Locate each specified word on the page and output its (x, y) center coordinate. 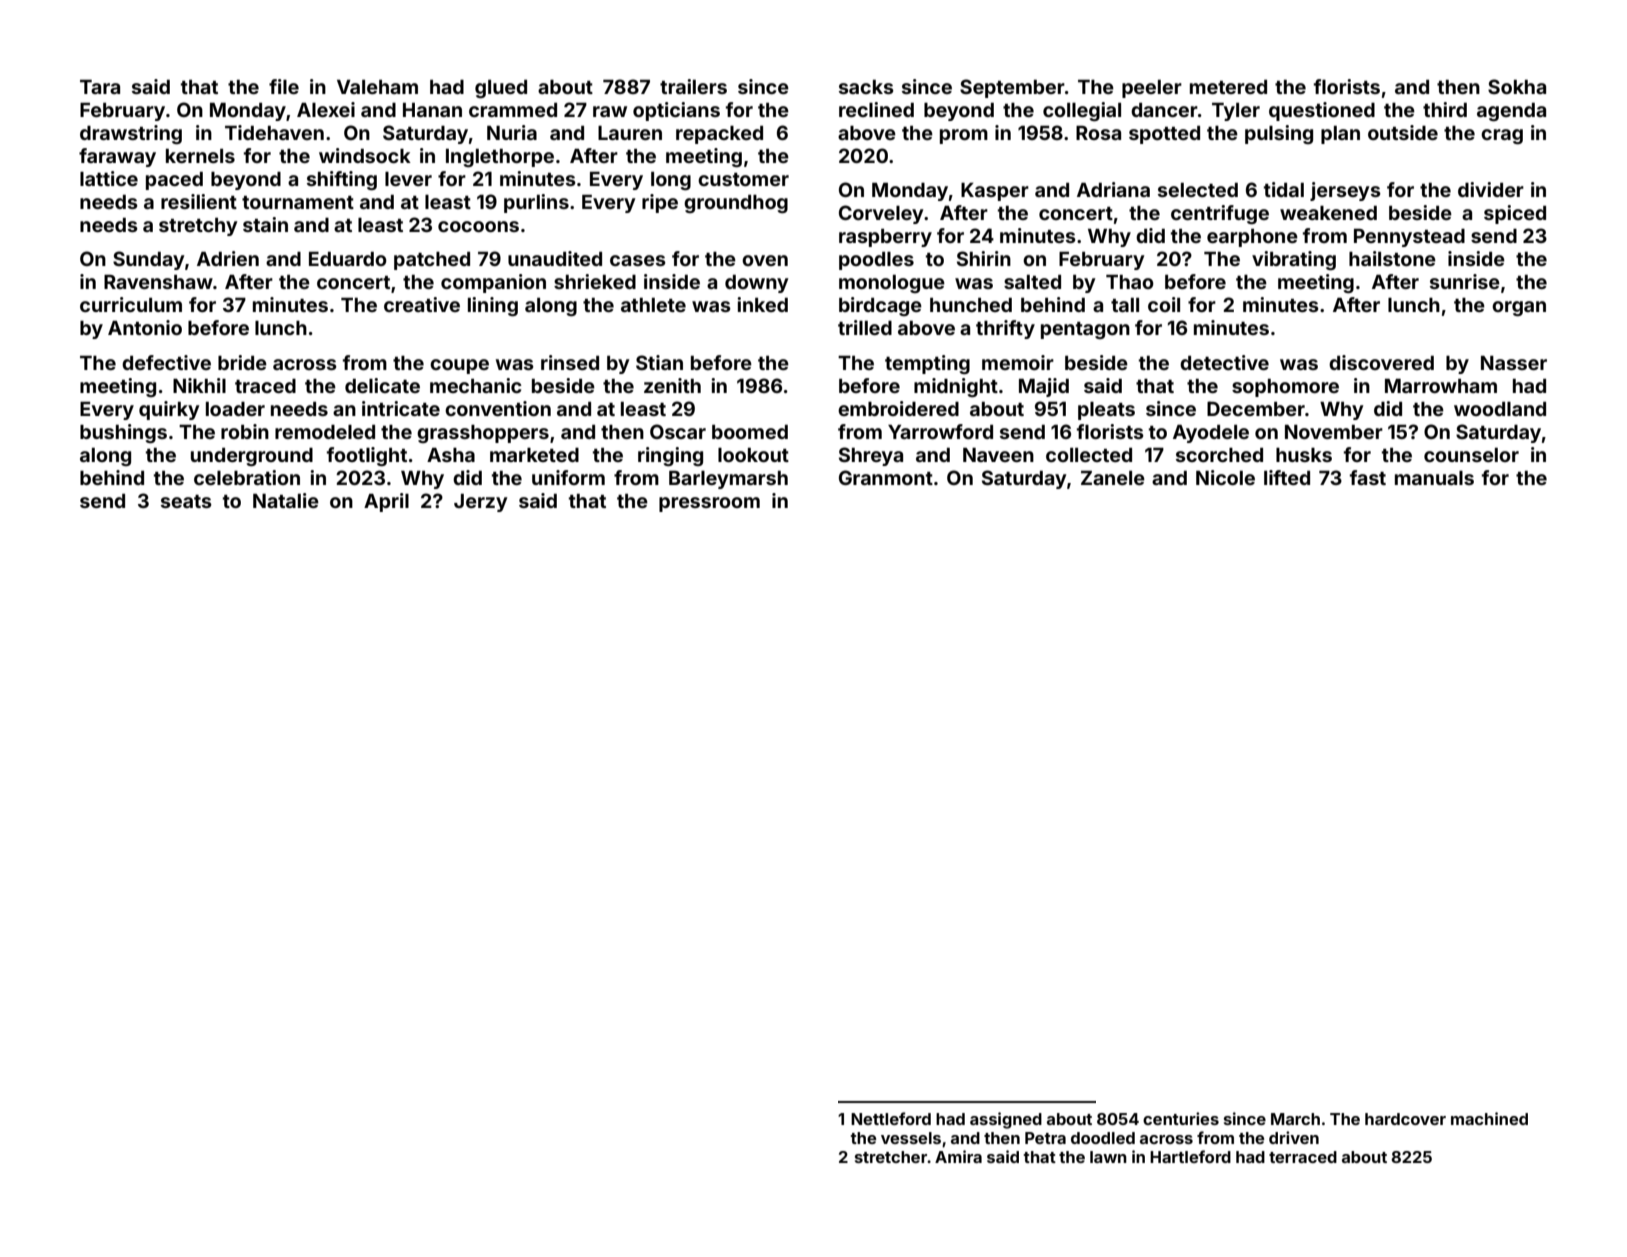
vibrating (1294, 260)
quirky (169, 410)
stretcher (891, 1157)
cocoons (478, 226)
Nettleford (891, 1118)
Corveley (881, 214)
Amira (958, 1156)
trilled (865, 327)
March (1295, 1119)
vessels (911, 1138)
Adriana (1113, 189)
